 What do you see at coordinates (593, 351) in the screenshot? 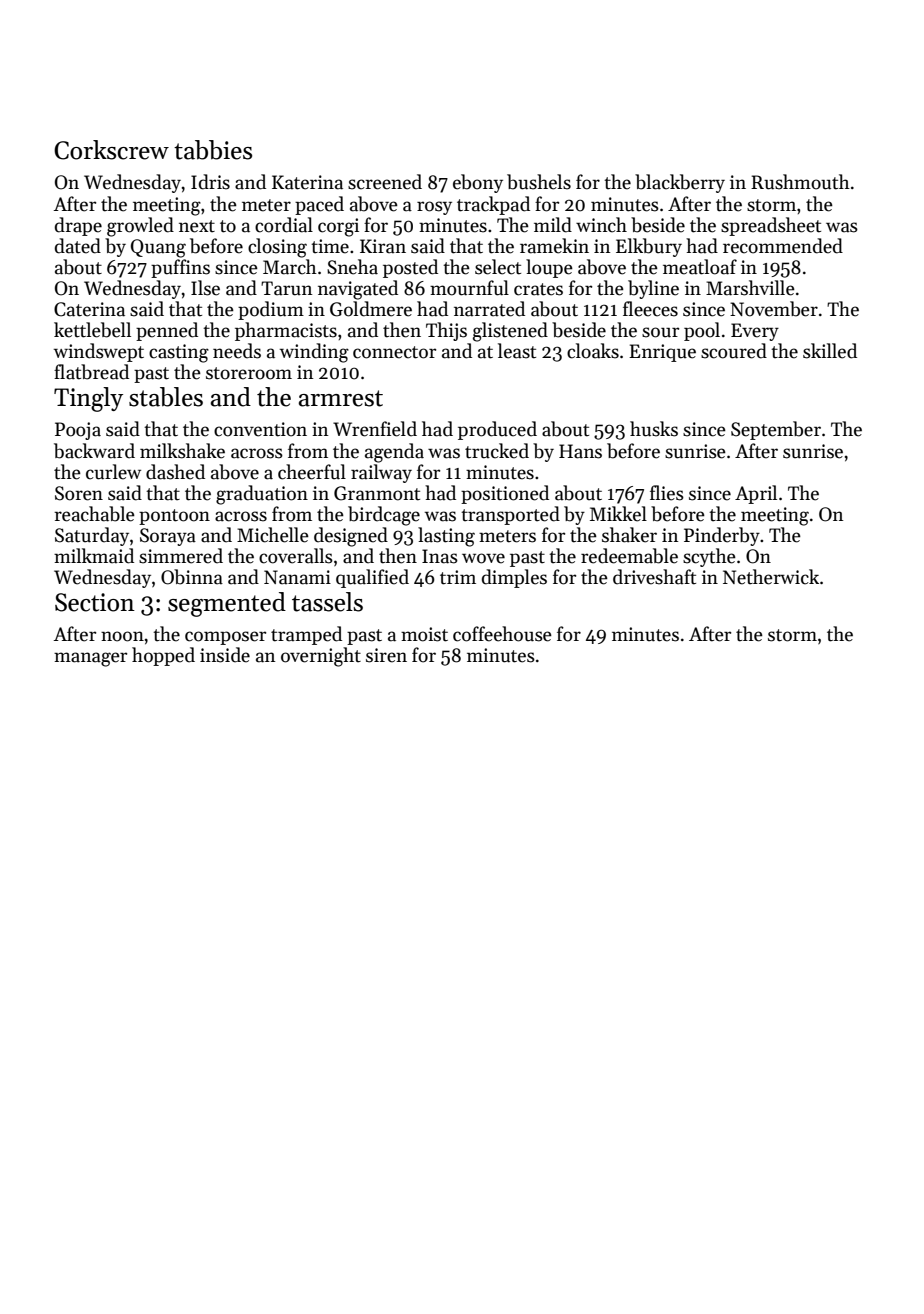
I see `cloaks` at bounding box center [593, 351].
